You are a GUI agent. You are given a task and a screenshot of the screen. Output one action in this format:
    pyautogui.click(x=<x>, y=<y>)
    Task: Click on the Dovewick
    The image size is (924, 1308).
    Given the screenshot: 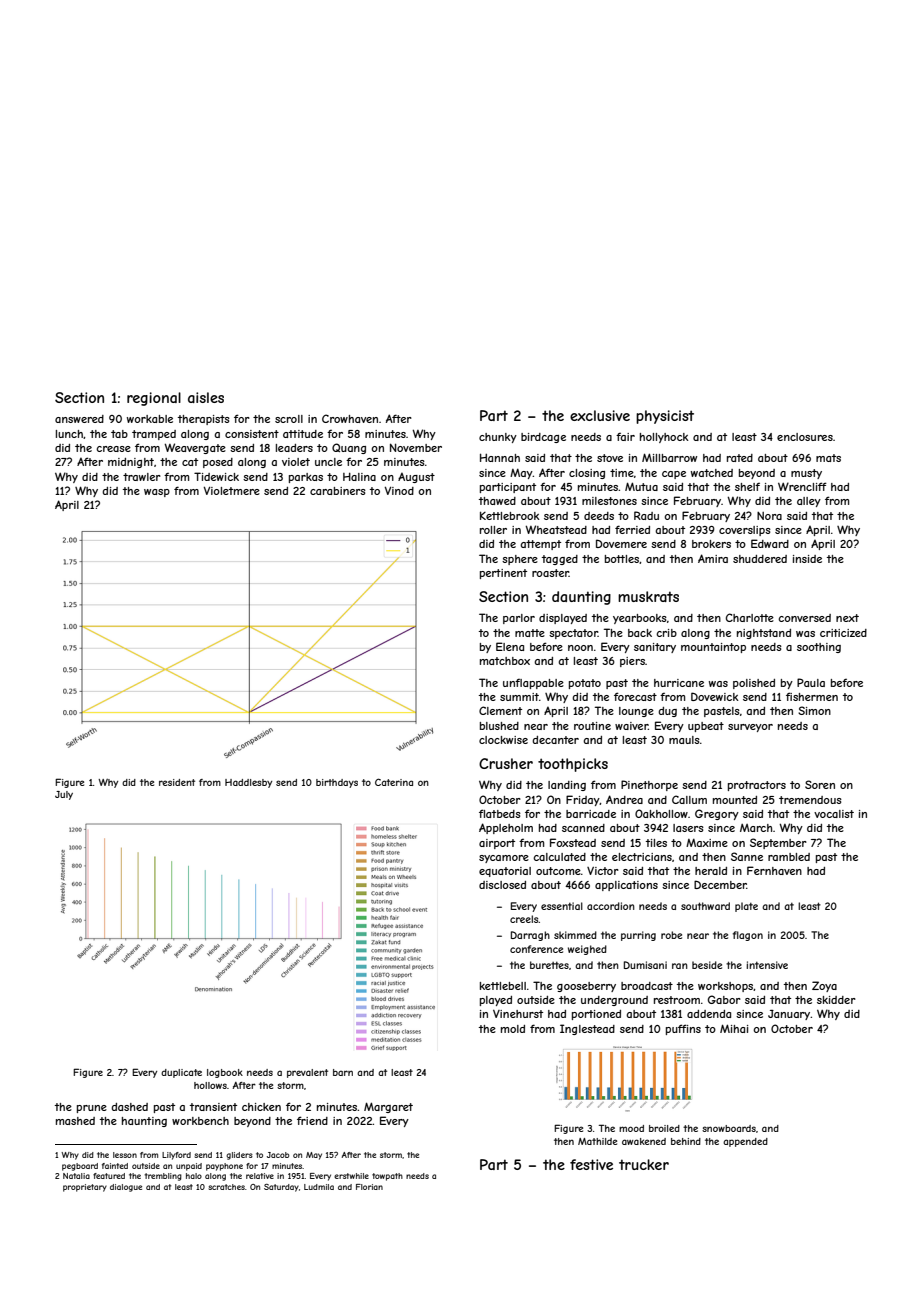 What is the action you would take?
    pyautogui.click(x=715, y=696)
